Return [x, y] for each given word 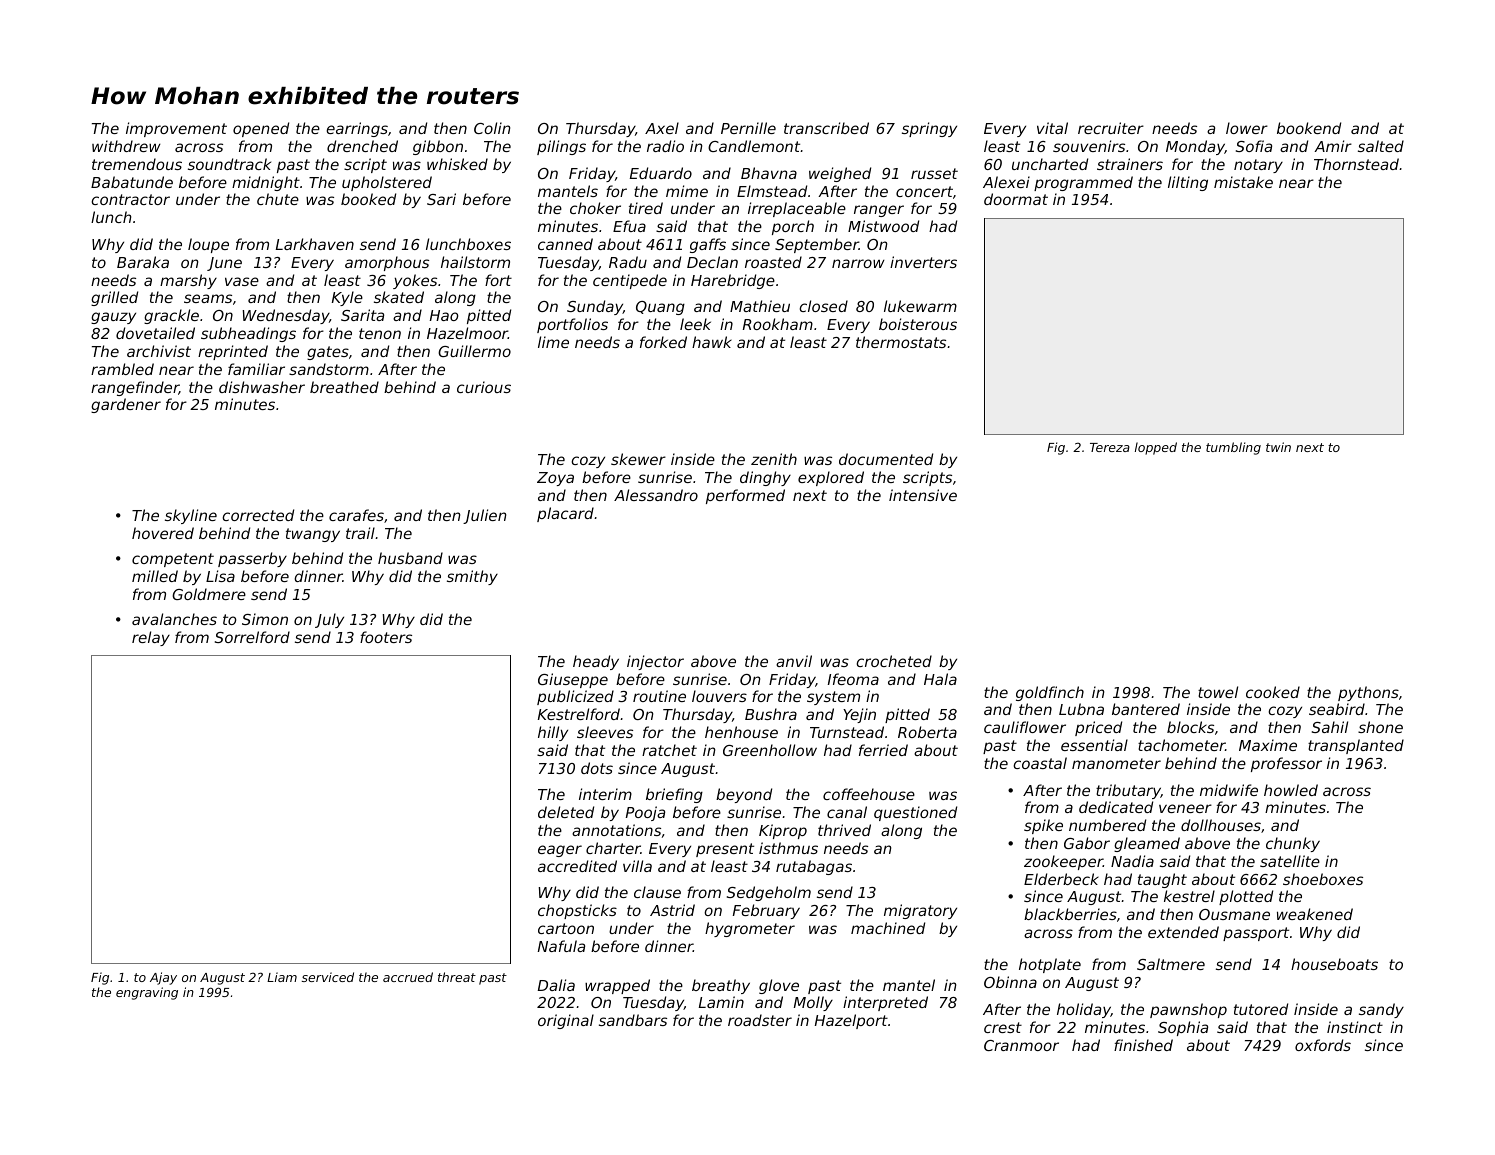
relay [151, 638]
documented [886, 459]
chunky [1293, 844]
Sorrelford [252, 637]
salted [1381, 146]
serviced [328, 977]
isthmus [788, 848]
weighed [840, 174]
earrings [357, 129]
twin [1278, 447]
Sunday [595, 307]
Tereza [1110, 447]
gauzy [113, 318]
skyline [191, 516]
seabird [1337, 709]
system [833, 698]
